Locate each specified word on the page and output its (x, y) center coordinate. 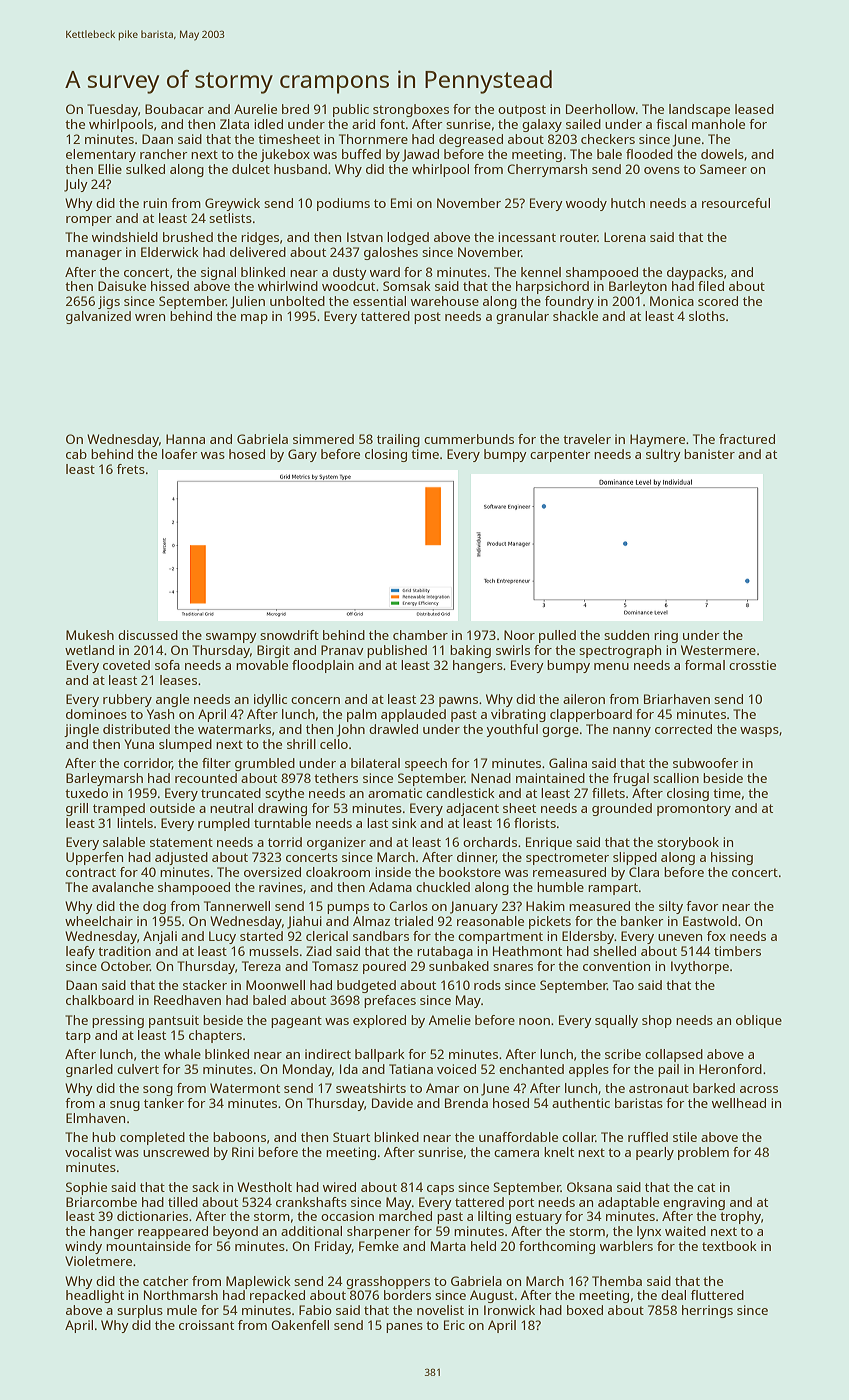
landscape (699, 110)
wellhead (739, 1103)
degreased (471, 140)
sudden (626, 635)
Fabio (315, 1310)
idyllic (270, 700)
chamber (420, 635)
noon (534, 1021)
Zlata (234, 124)
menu (611, 666)
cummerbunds (469, 439)
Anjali (160, 937)
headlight (95, 1296)
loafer (180, 454)
